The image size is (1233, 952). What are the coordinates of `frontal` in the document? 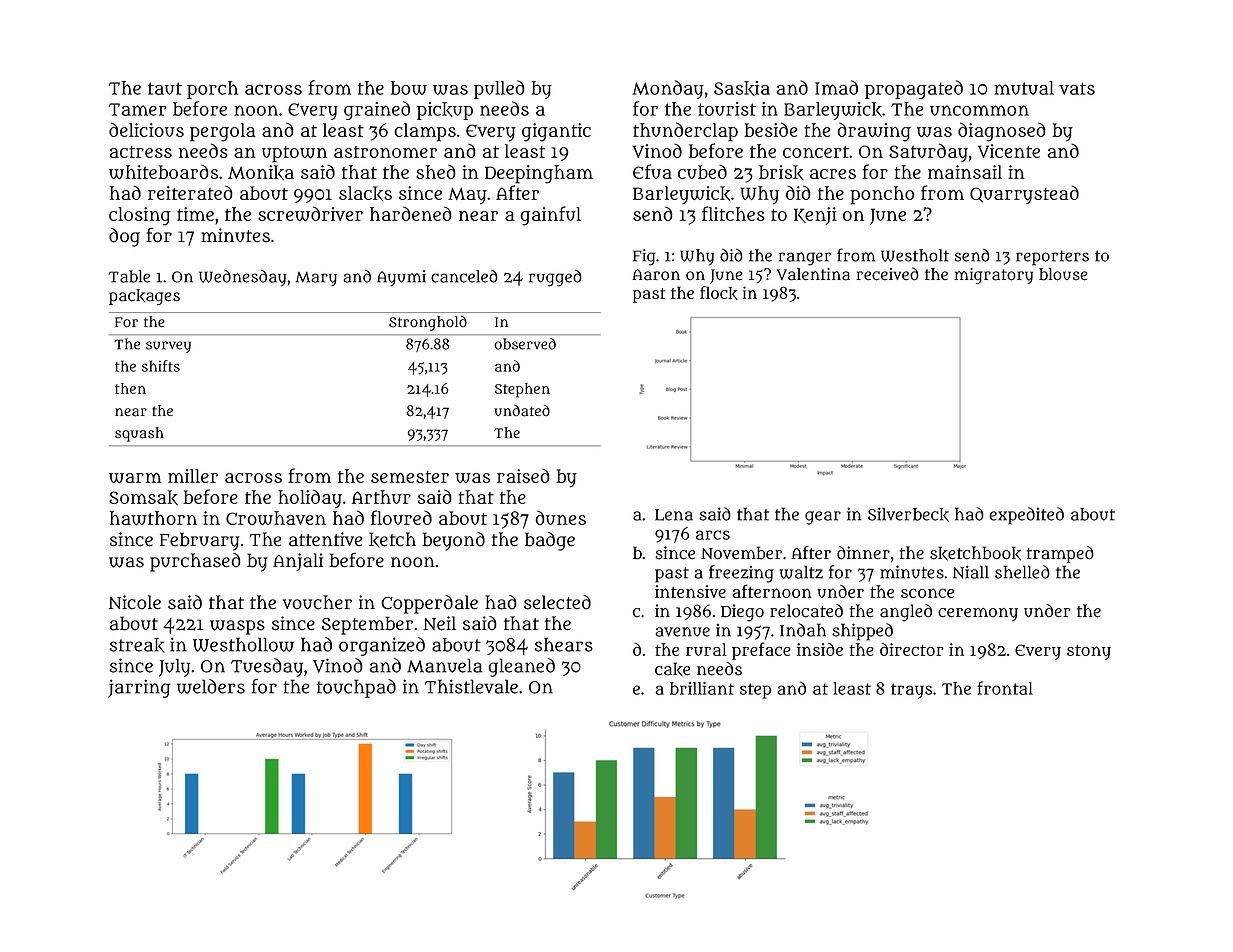 It's located at (1005, 688).
